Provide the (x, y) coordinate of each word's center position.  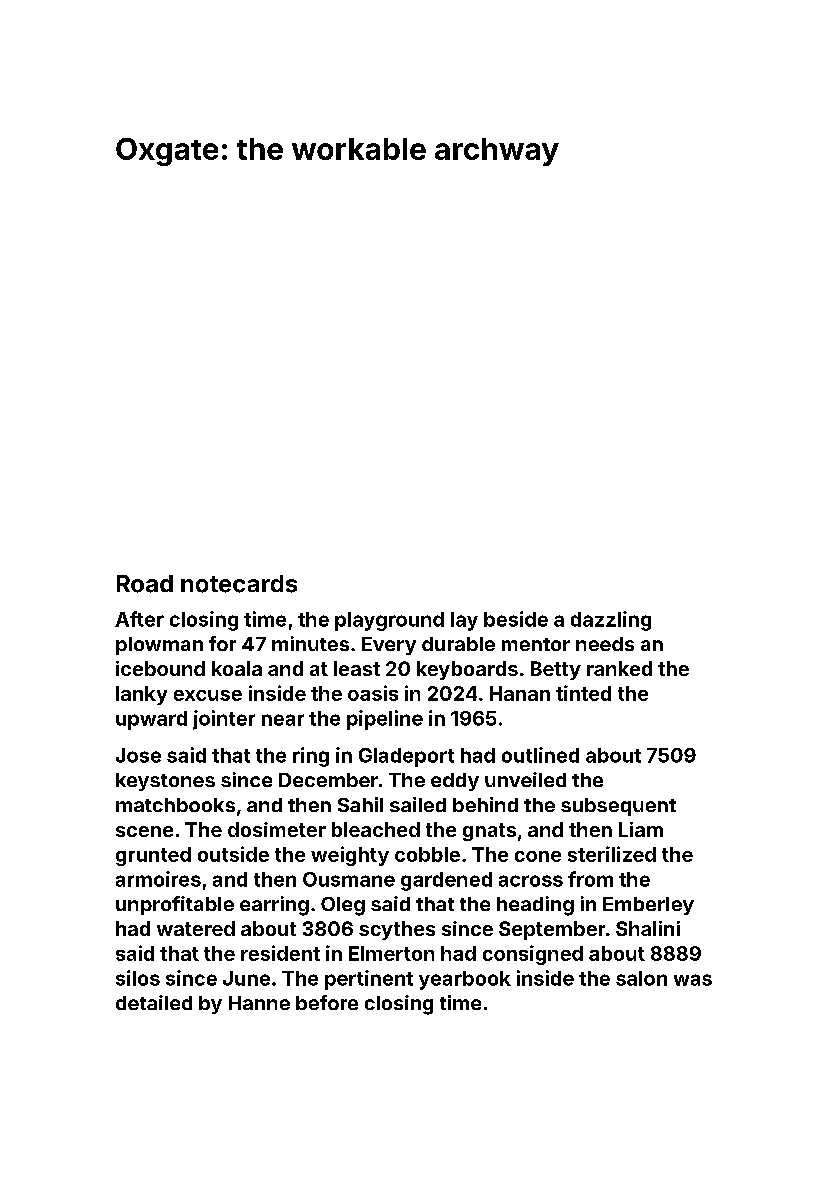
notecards (239, 584)
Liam (641, 829)
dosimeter (277, 829)
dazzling (611, 621)
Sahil (360, 804)
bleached (376, 829)
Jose (138, 755)
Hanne (259, 1003)
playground (389, 621)
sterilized (612, 854)
